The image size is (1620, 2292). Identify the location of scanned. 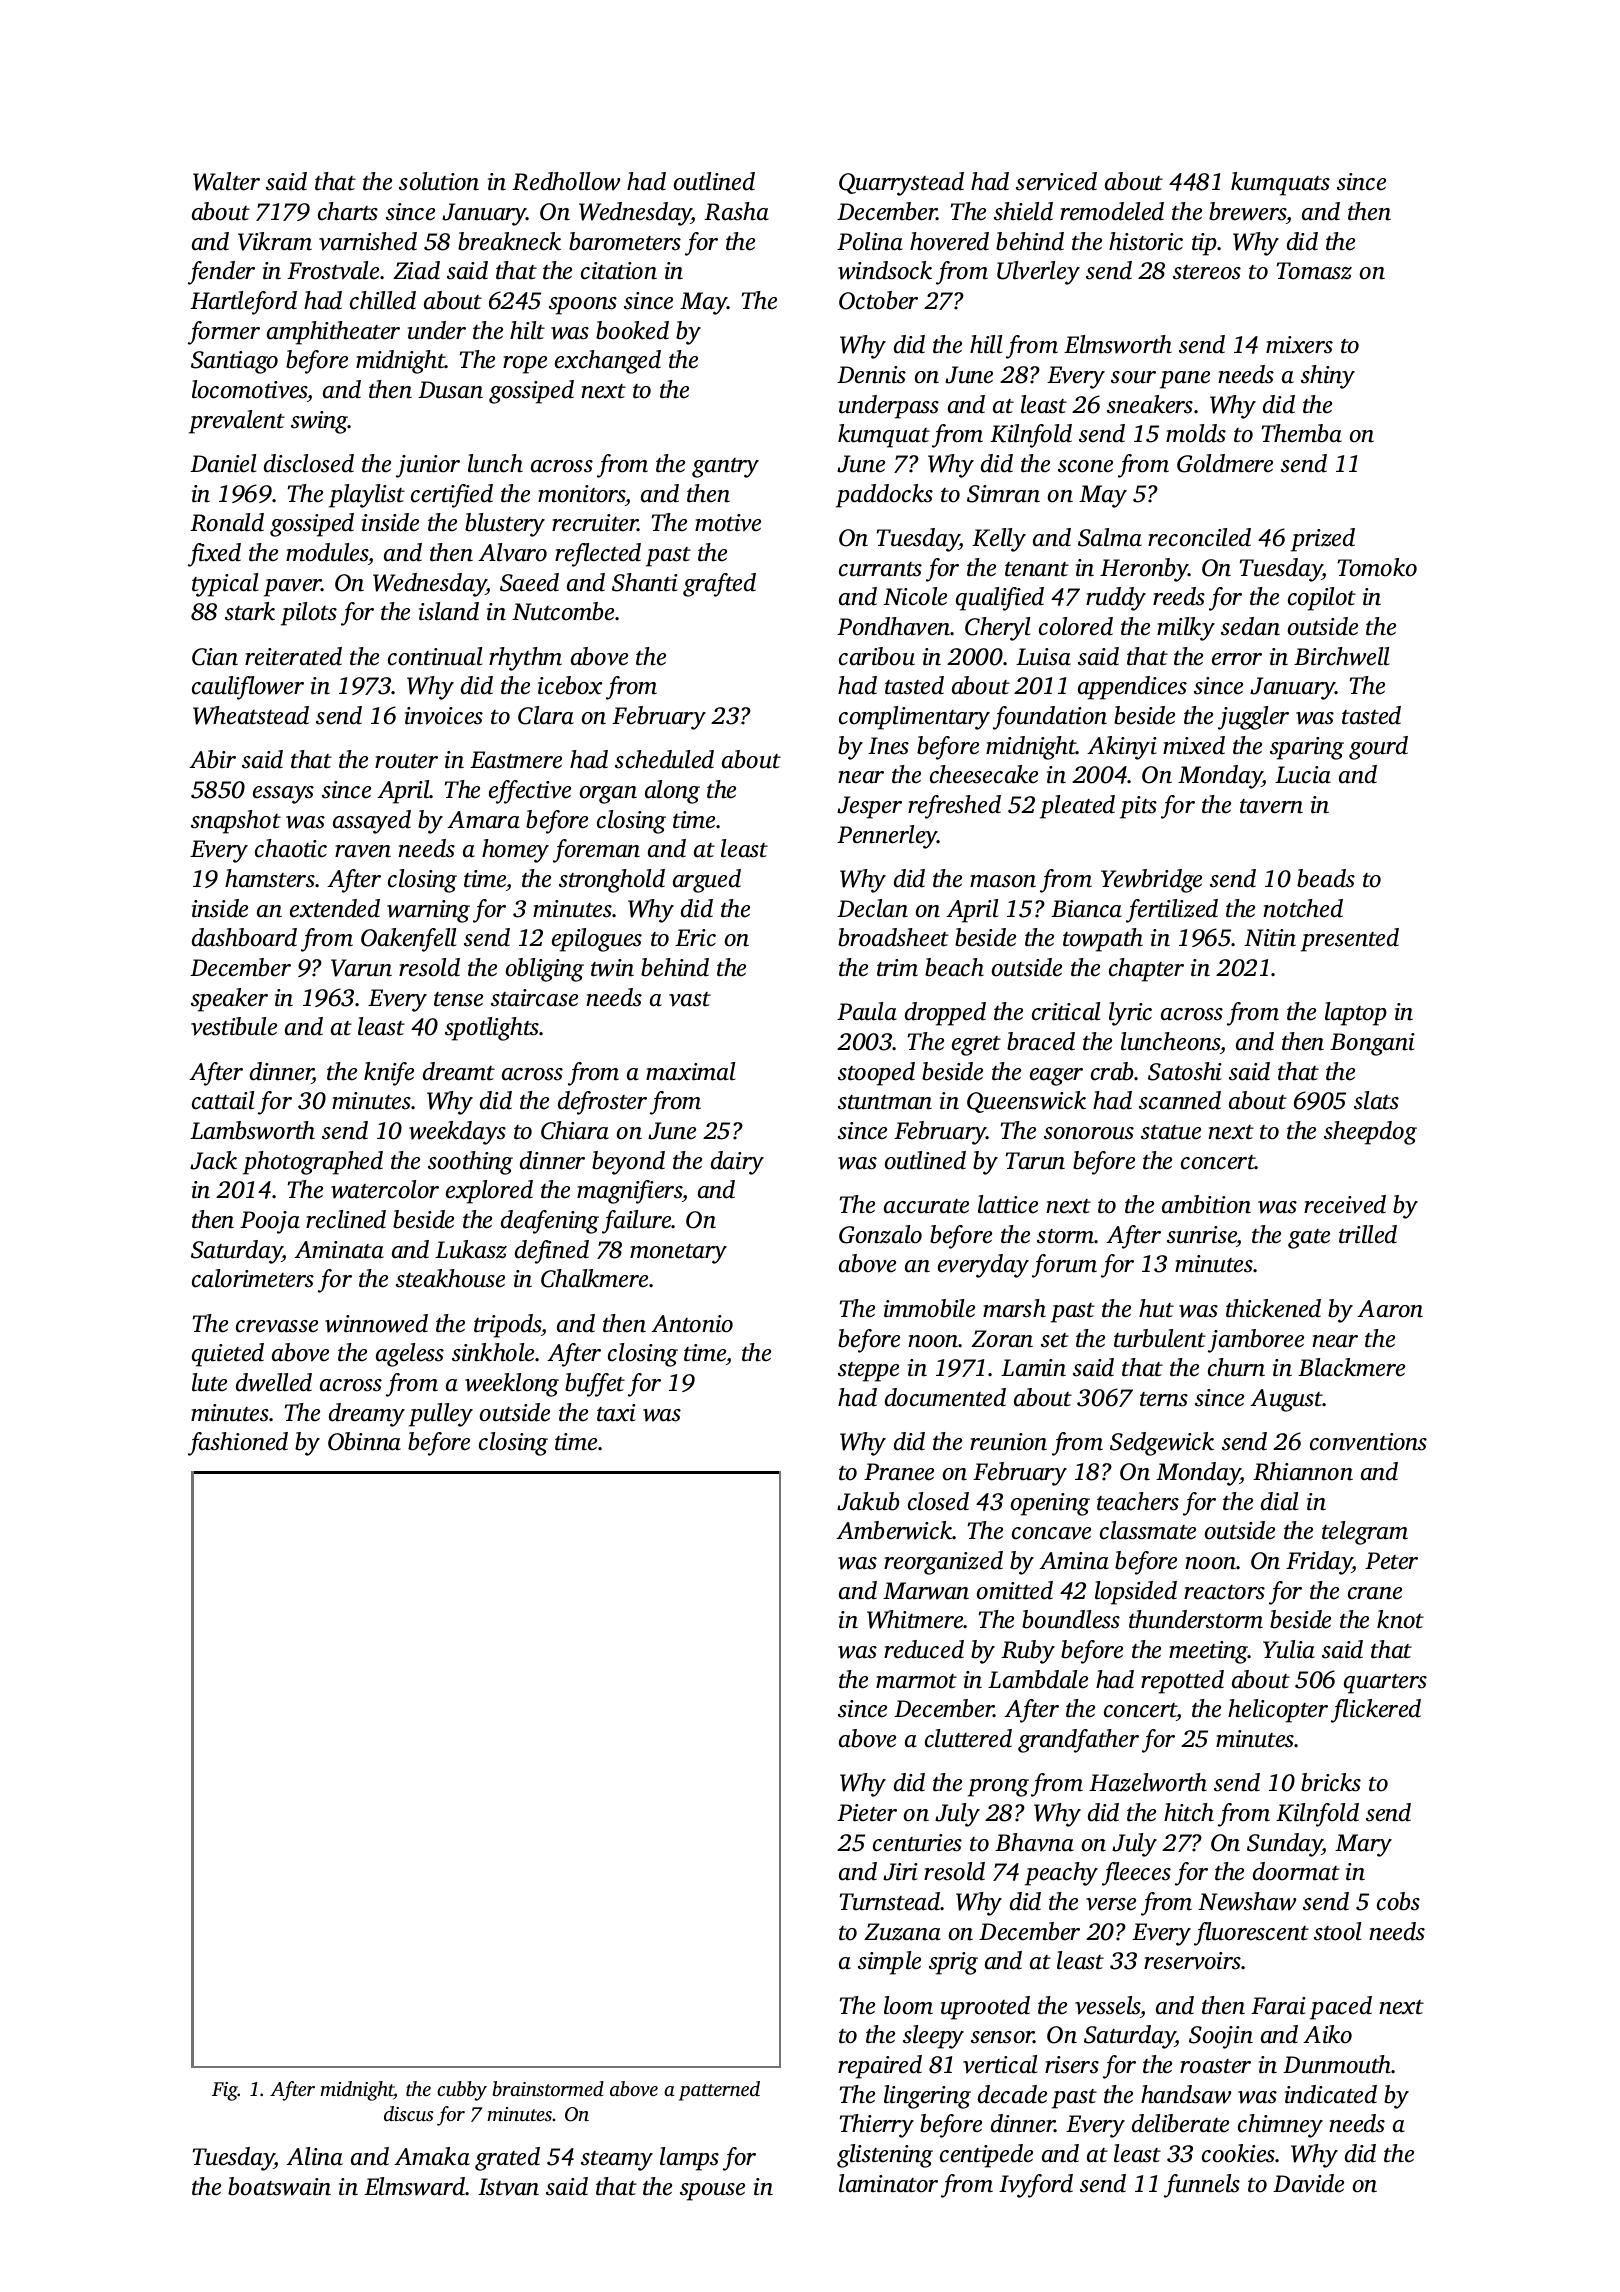
(1180, 1100).
